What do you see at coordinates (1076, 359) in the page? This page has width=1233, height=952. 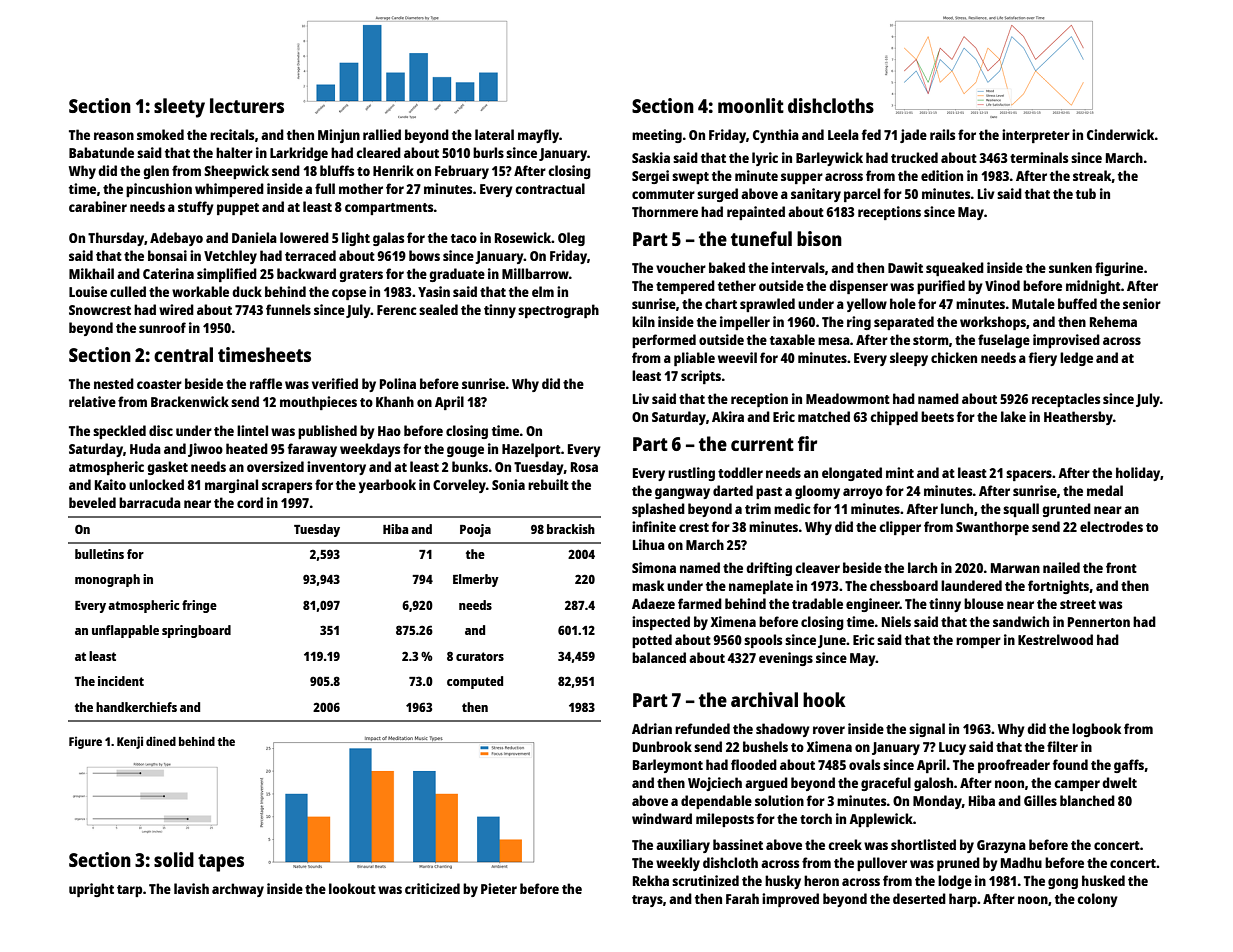 I see `ledge` at bounding box center [1076, 359].
